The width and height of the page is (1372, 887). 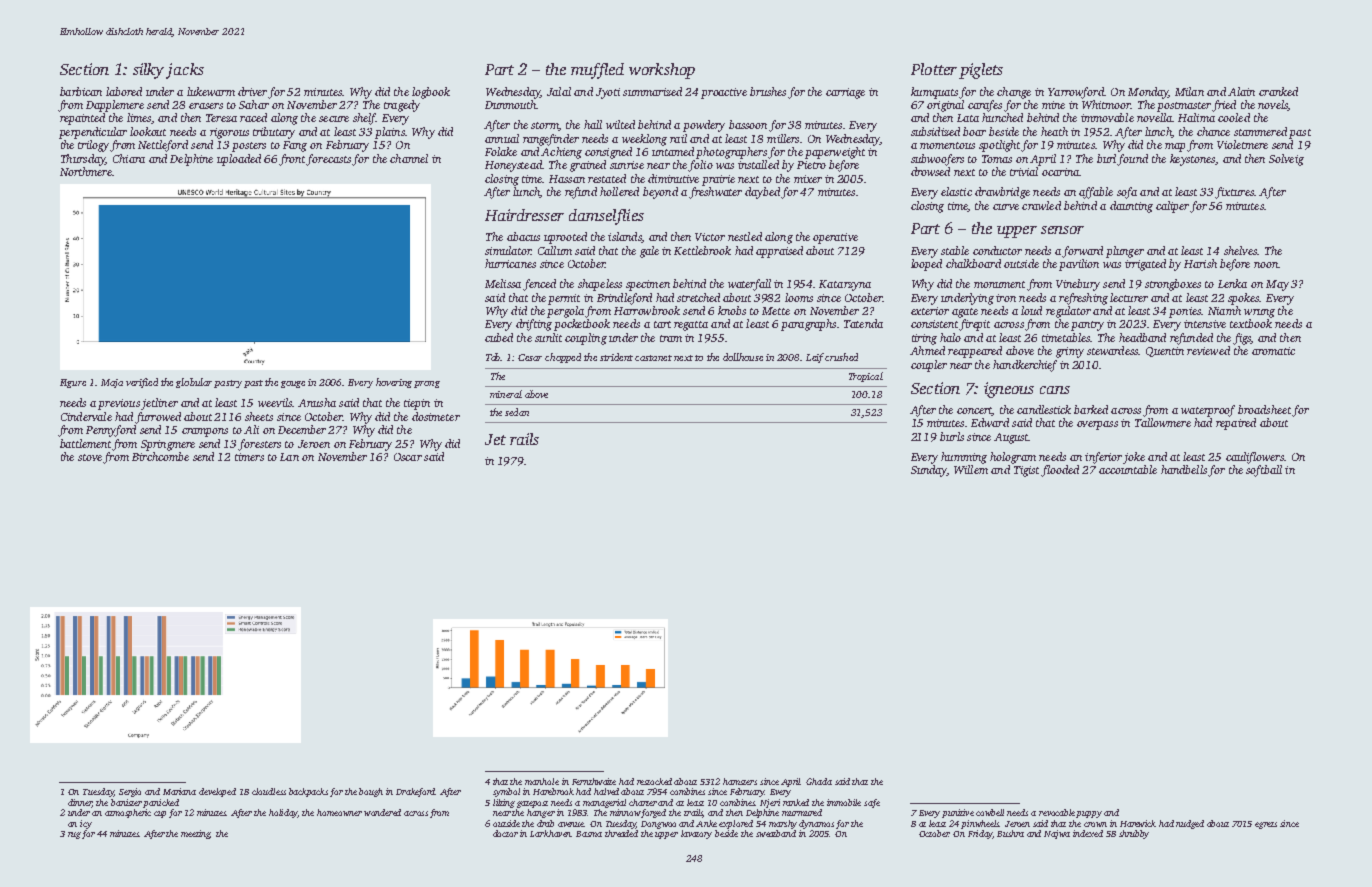 What do you see at coordinates (1010, 833) in the page?
I see `Bushra` at bounding box center [1010, 833].
